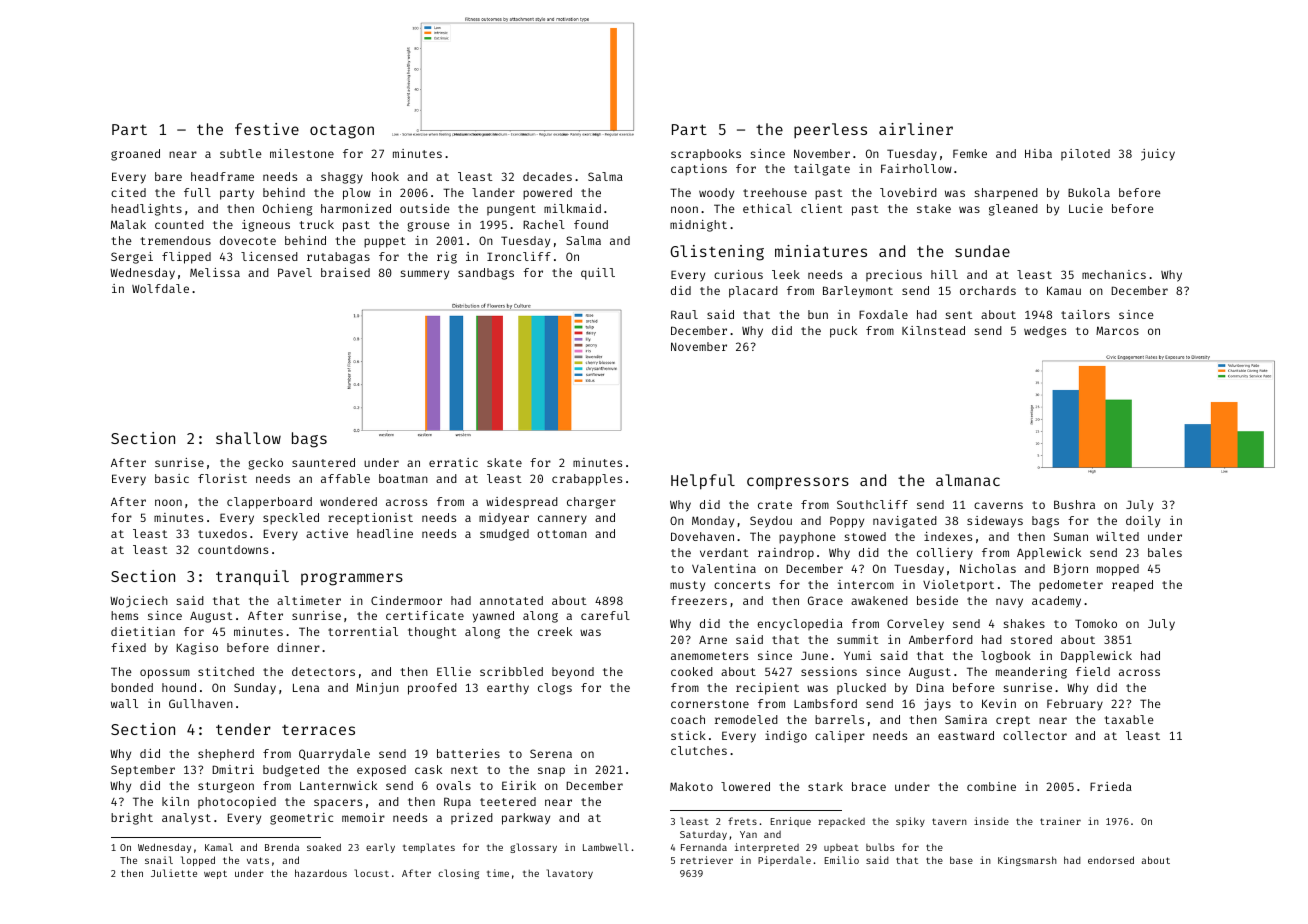 This image has height=924, width=1308. Describe the element at coordinates (1045, 332) in the image. I see `wedges` at that location.
